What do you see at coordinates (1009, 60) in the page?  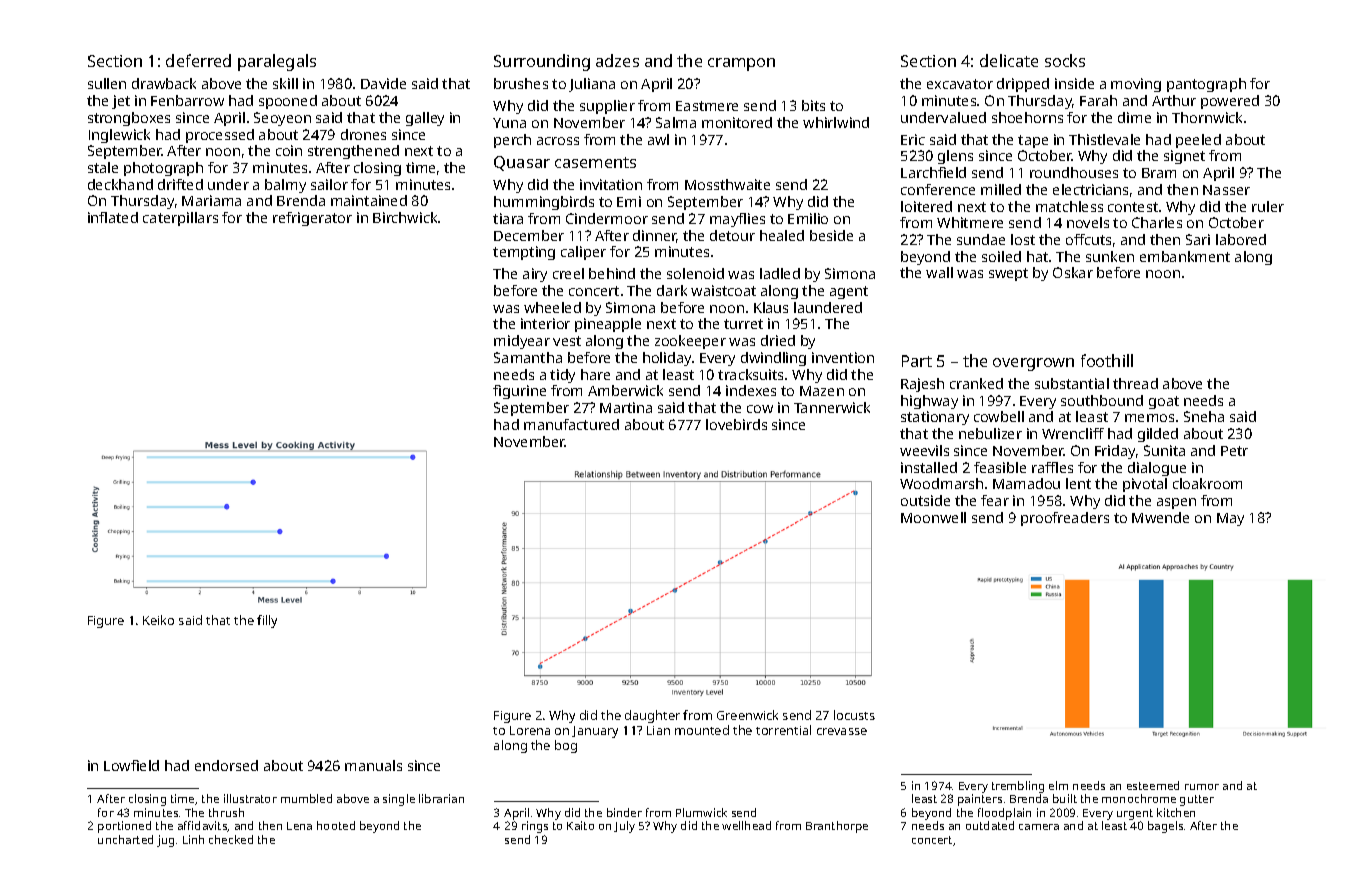 I see `delicate` at bounding box center [1009, 60].
